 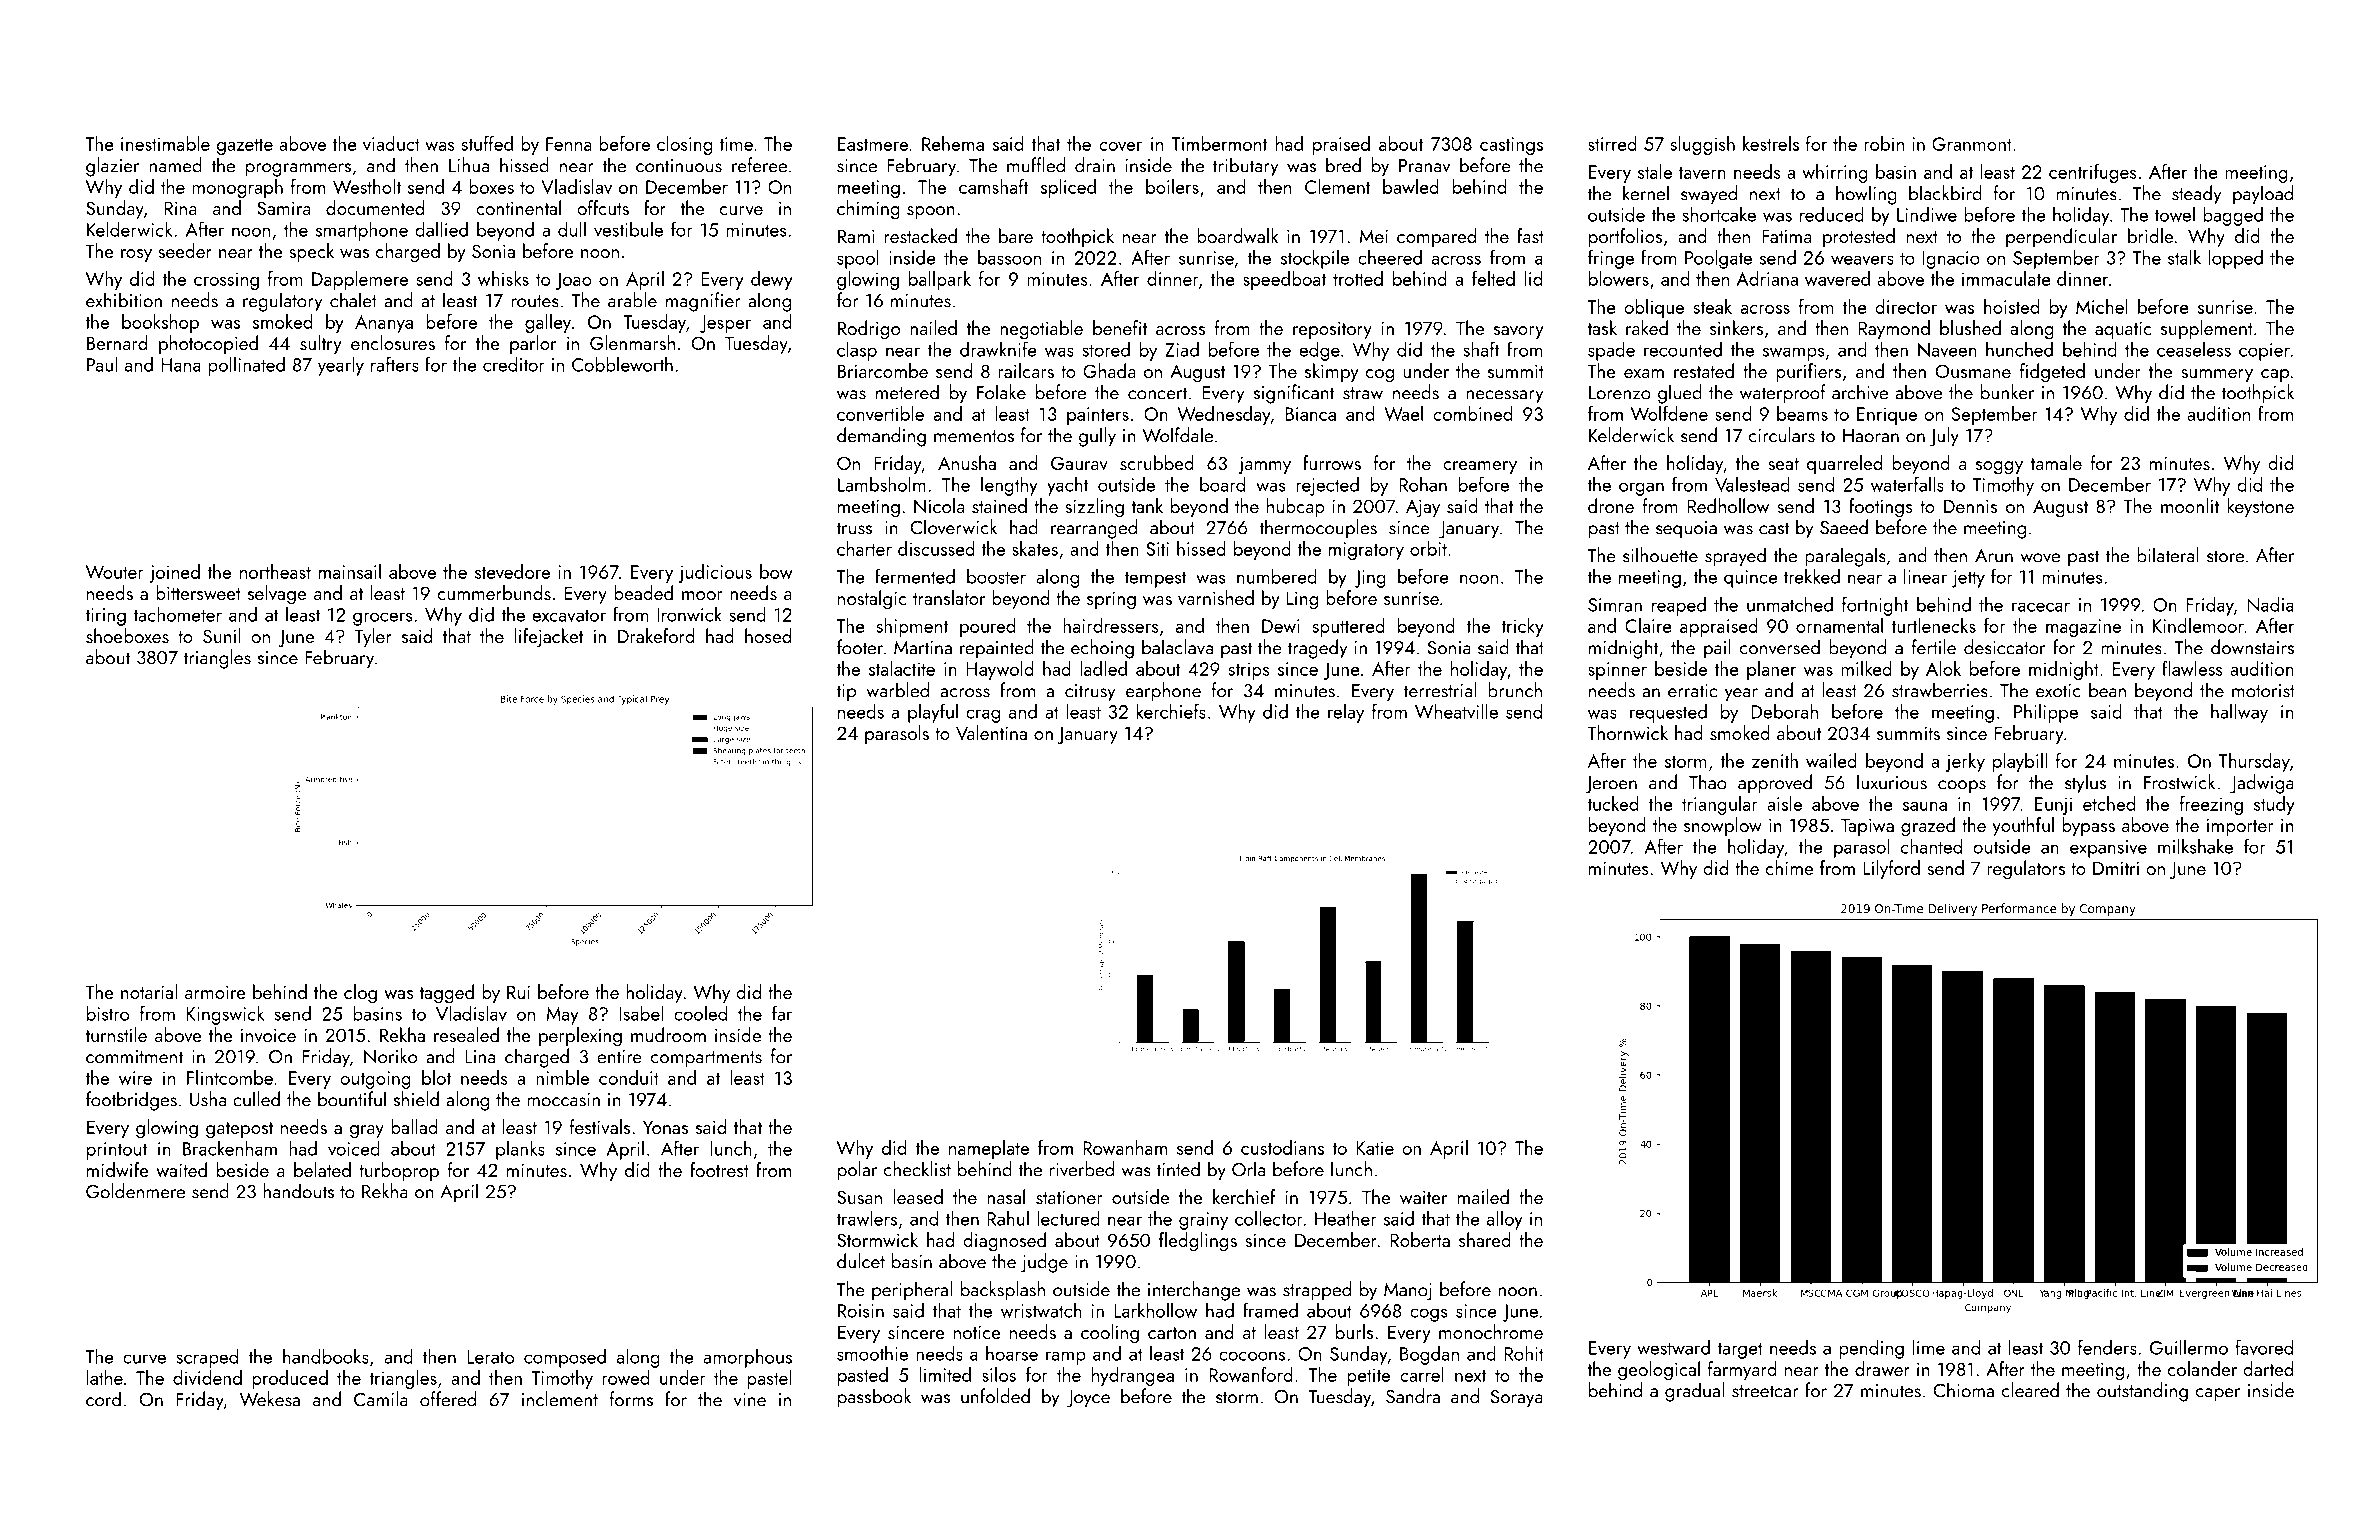 What do you see at coordinates (2235, 259) in the screenshot?
I see `lopped` at bounding box center [2235, 259].
